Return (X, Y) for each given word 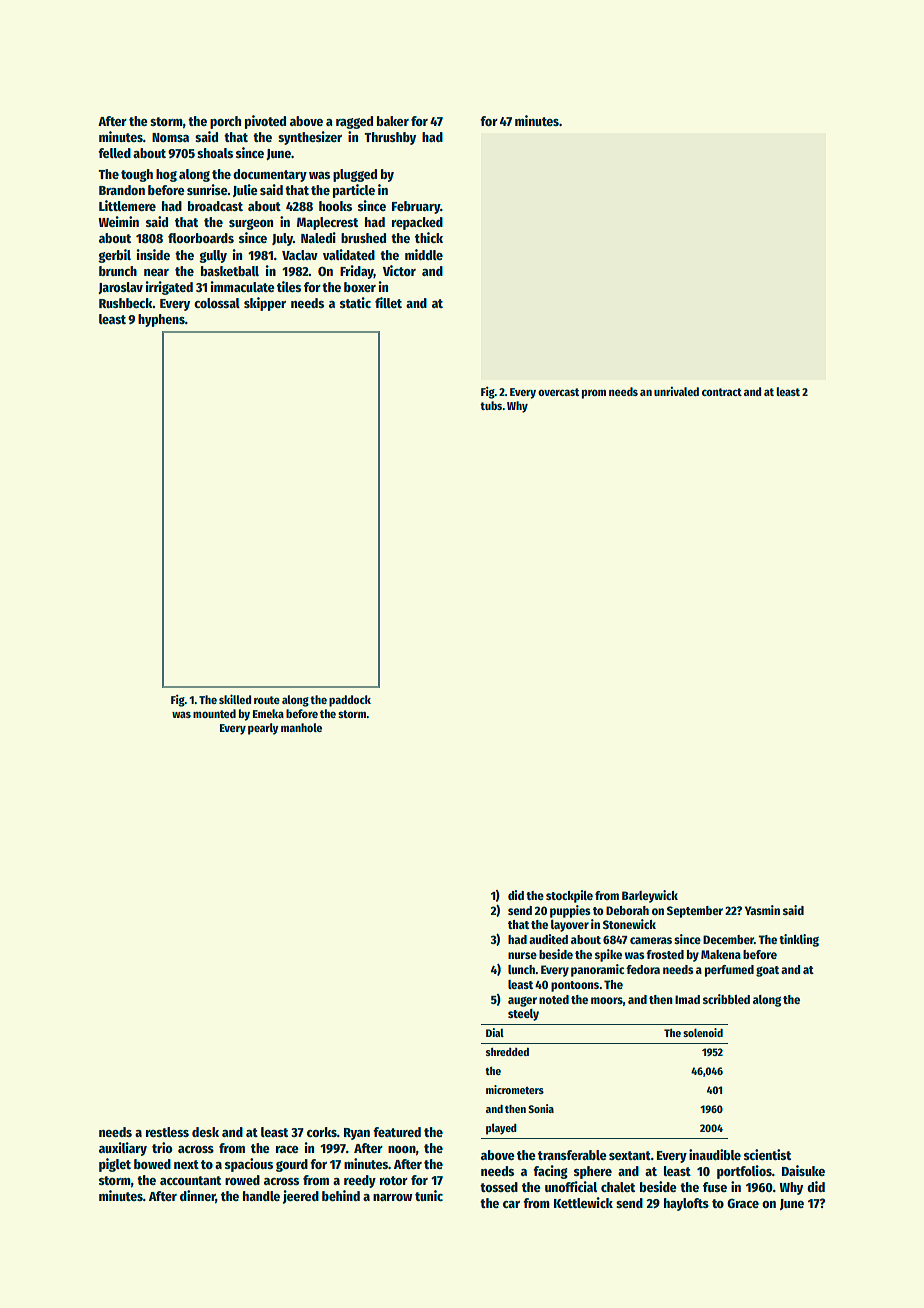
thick (429, 237)
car (511, 1204)
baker (393, 121)
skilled (235, 699)
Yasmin (762, 910)
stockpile (569, 896)
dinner (198, 1196)
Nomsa (170, 137)
